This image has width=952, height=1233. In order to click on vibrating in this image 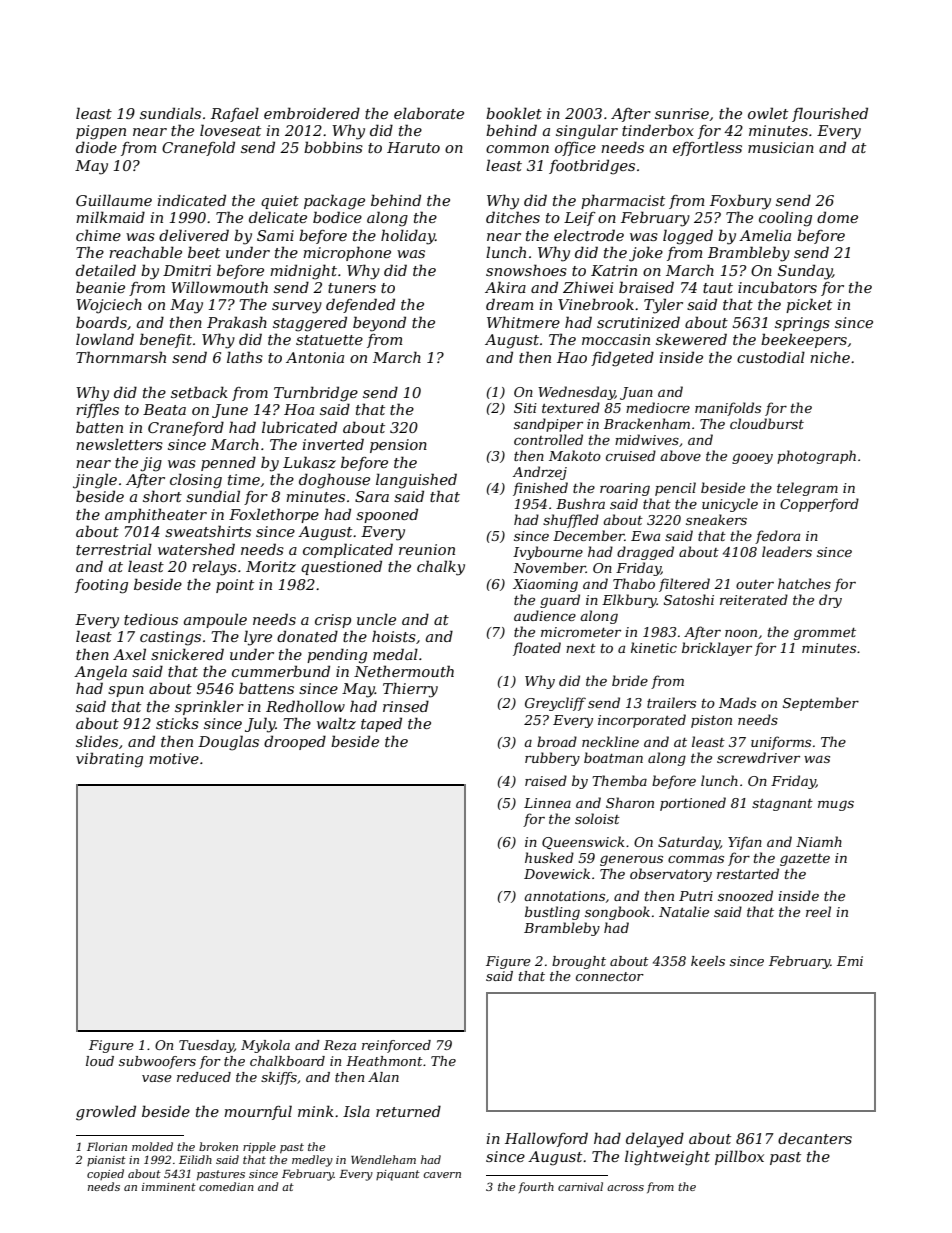, I will do `click(109, 760)`.
